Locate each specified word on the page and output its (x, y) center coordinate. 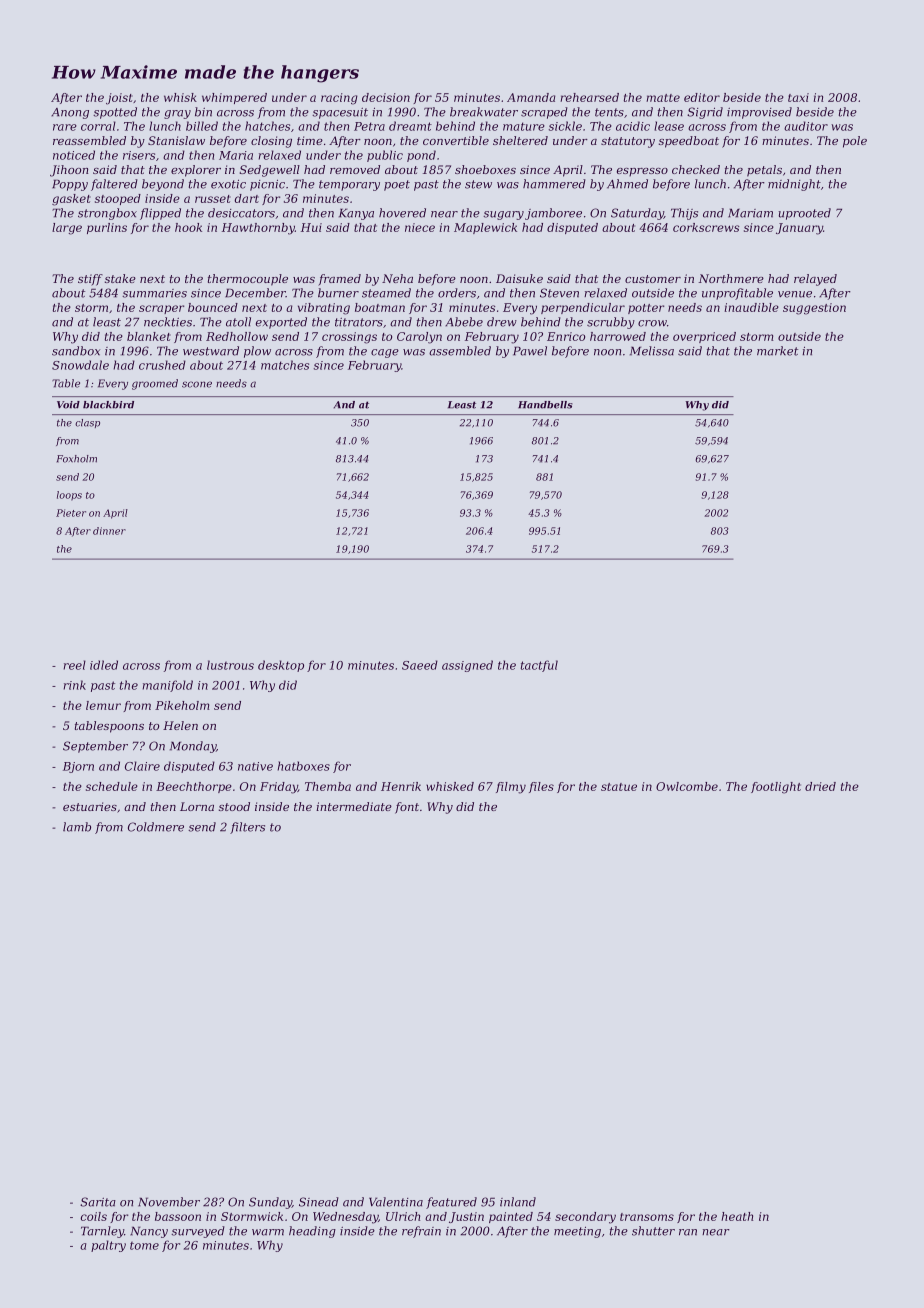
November (169, 1202)
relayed (815, 280)
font (407, 808)
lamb (77, 827)
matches (285, 365)
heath (737, 1216)
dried (820, 786)
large (67, 229)
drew (502, 322)
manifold (168, 686)
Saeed (420, 665)
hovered (402, 213)
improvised (759, 113)
